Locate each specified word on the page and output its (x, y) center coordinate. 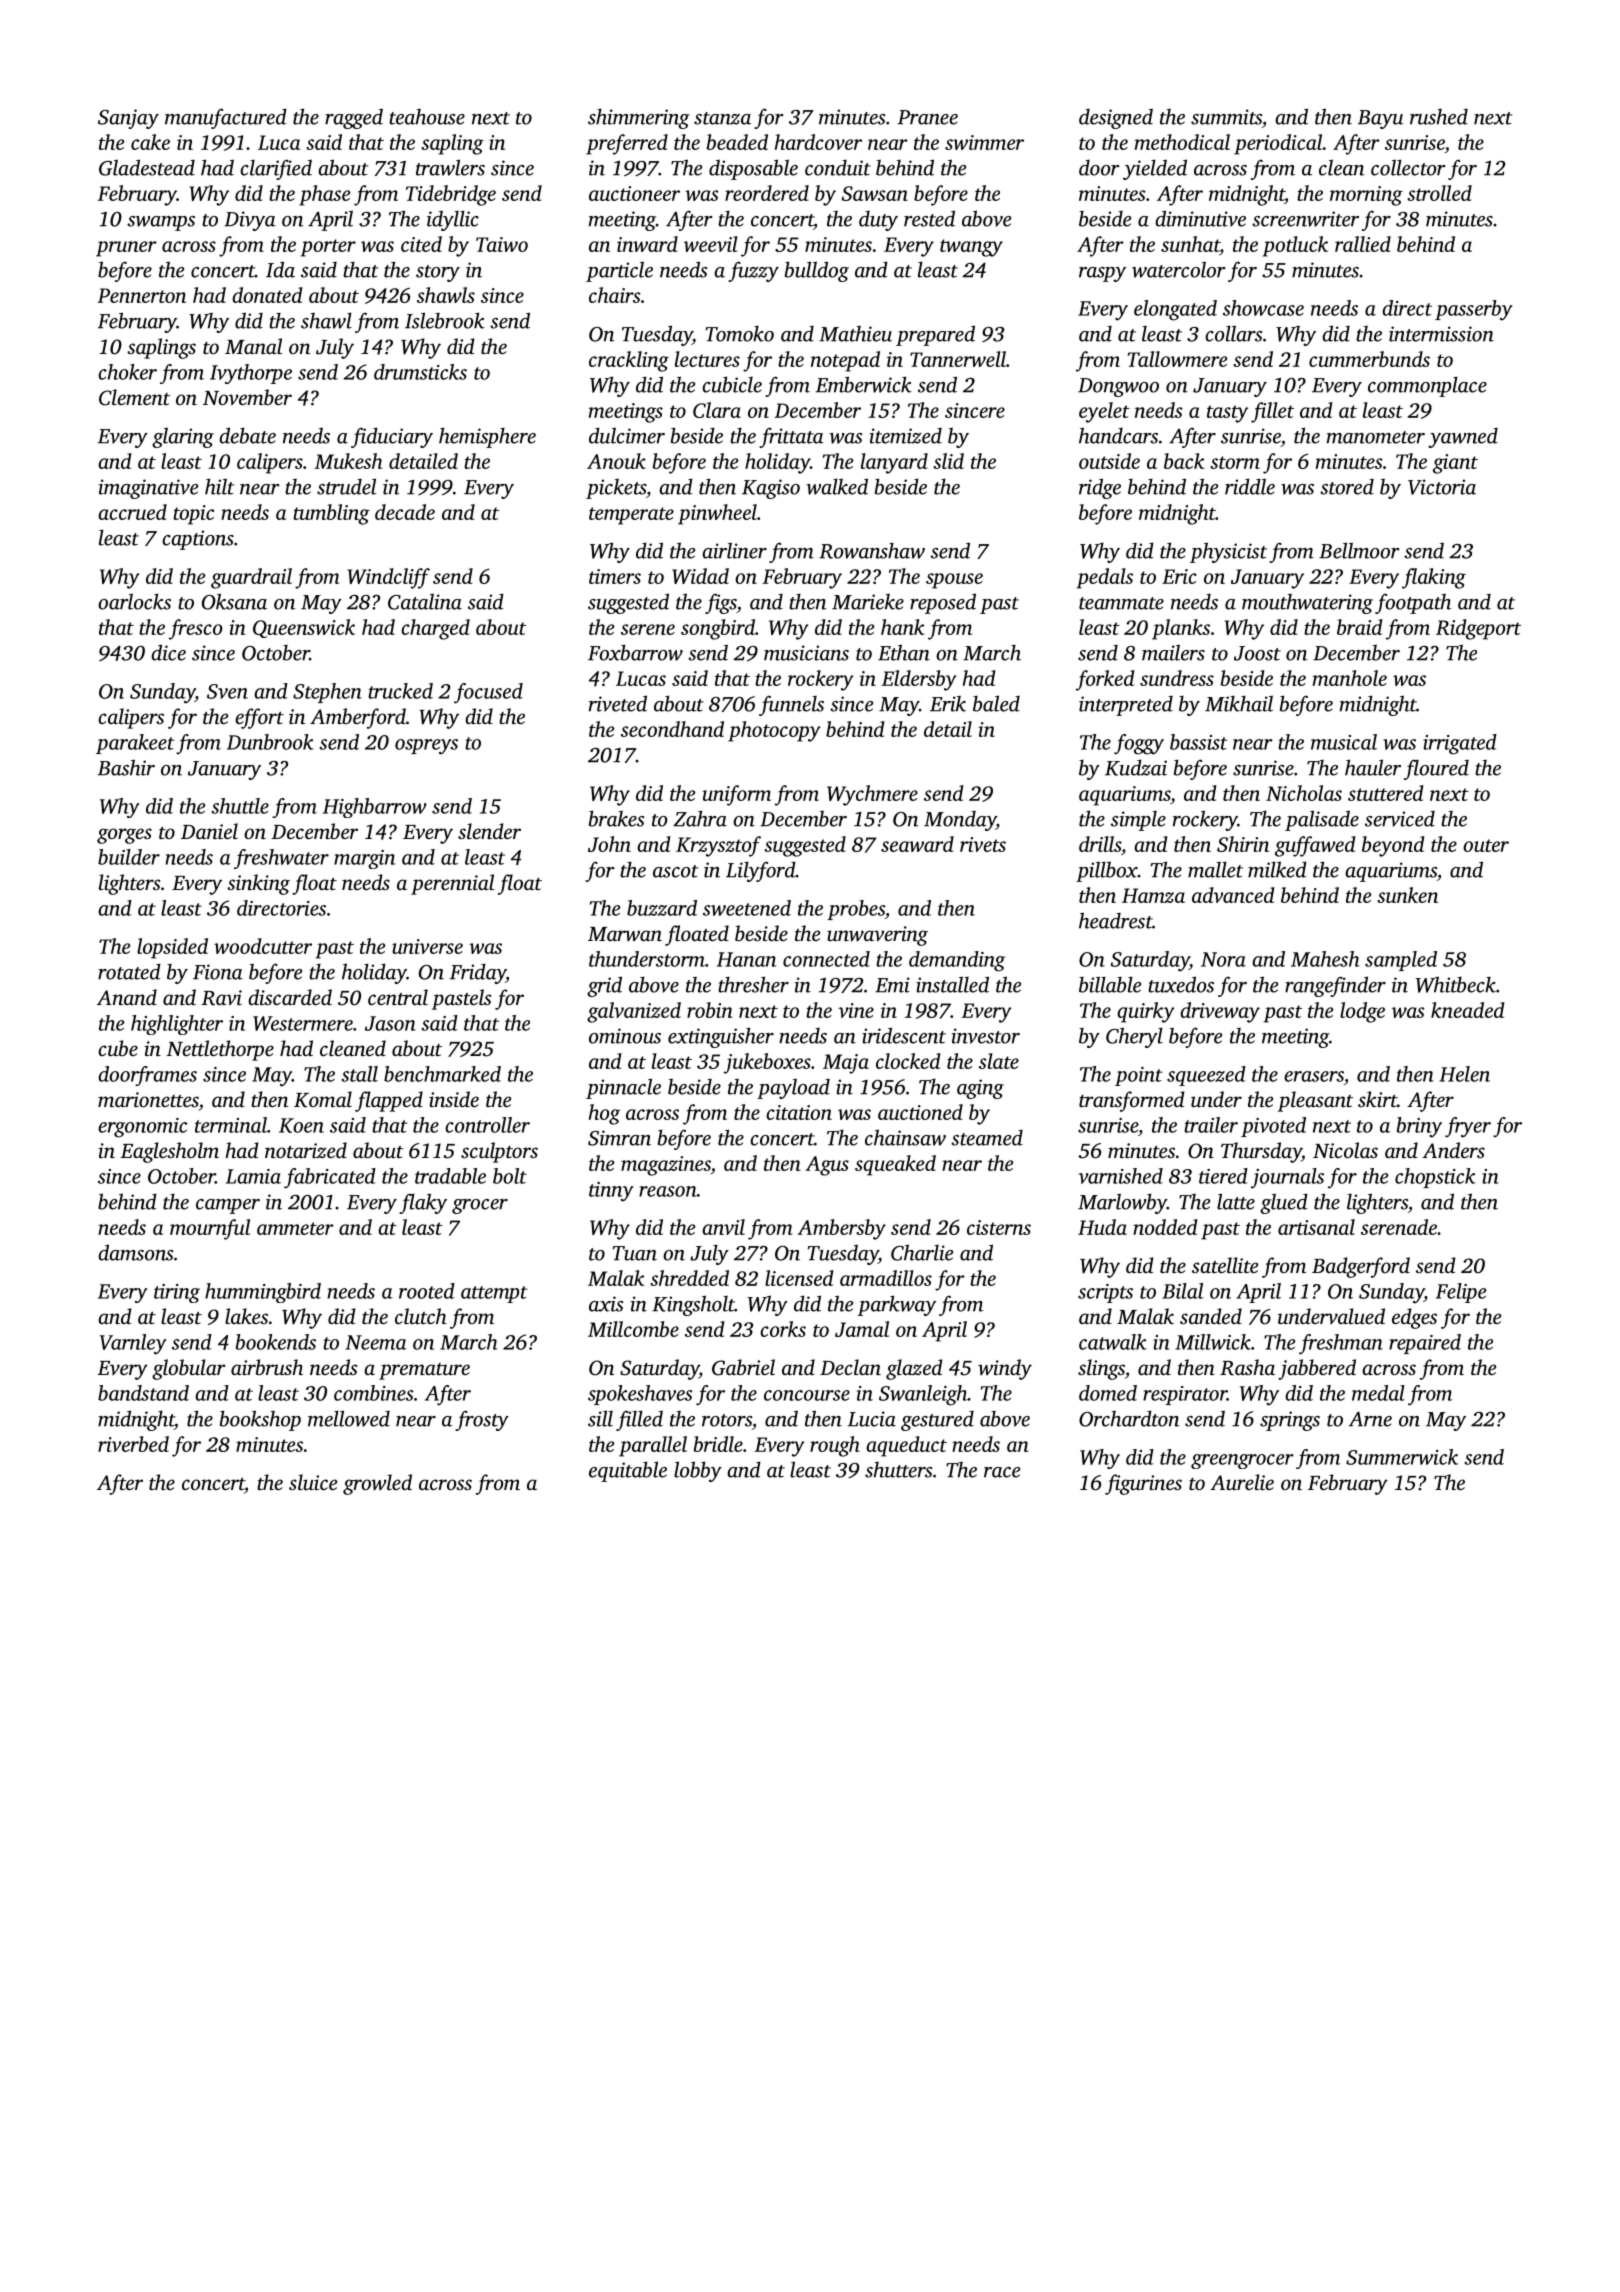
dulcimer (627, 435)
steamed (987, 1138)
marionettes (148, 1099)
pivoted (1273, 1127)
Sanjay (128, 119)
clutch (421, 1316)
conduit (838, 168)
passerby (1473, 310)
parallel (653, 1446)
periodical (1278, 144)
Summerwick (1402, 1457)
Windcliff (389, 578)
